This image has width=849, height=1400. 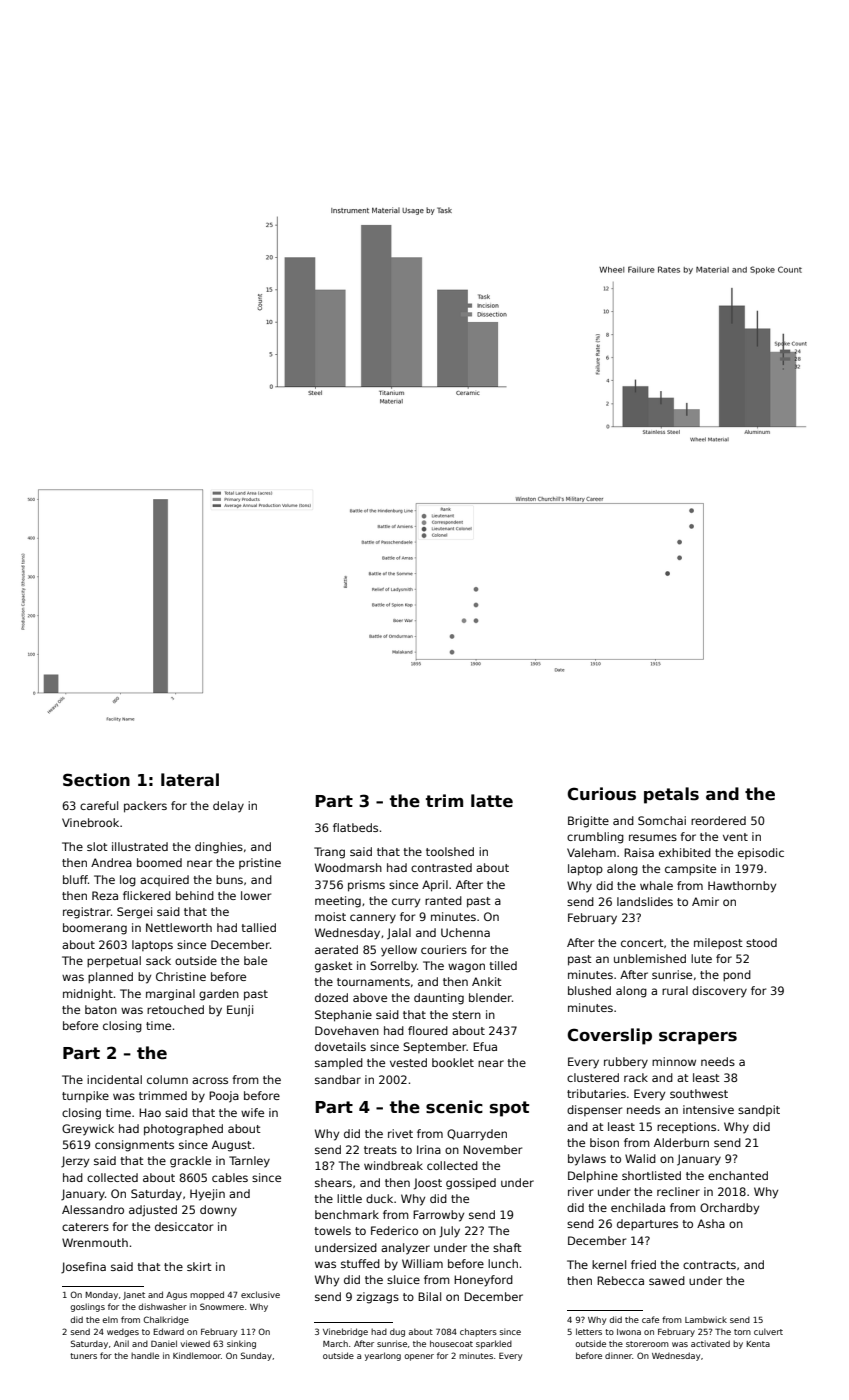 What do you see at coordinates (230, 1177) in the image?
I see `cables` at bounding box center [230, 1177].
